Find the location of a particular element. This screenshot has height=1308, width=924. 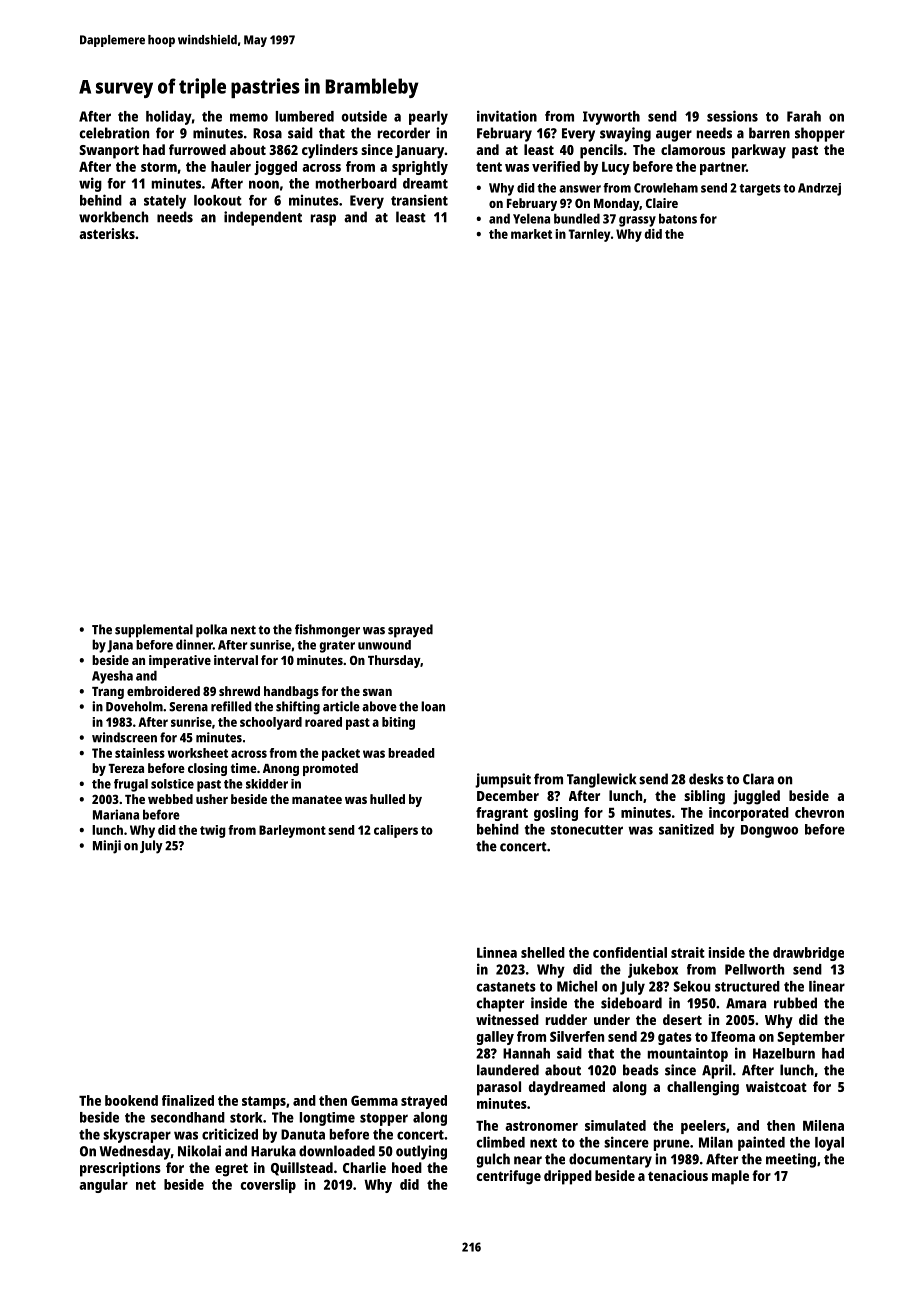

hoed is located at coordinates (407, 1167).
